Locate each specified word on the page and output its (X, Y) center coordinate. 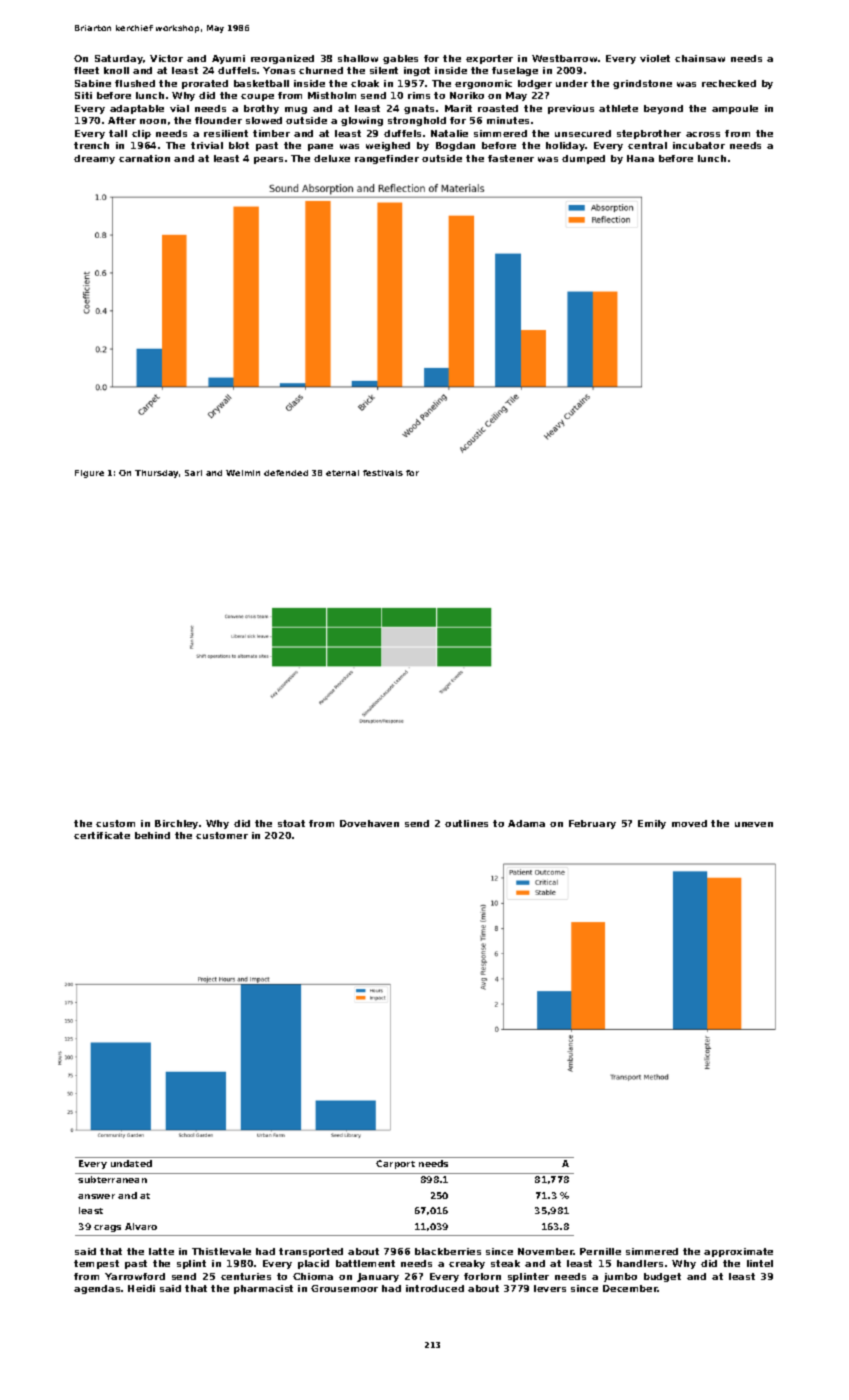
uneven (754, 824)
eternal (342, 473)
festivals (383, 473)
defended (286, 473)
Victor (166, 58)
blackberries (448, 1251)
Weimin (243, 473)
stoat (291, 823)
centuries (246, 1276)
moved (689, 823)
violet (655, 58)
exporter (489, 59)
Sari (193, 473)
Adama (526, 823)
